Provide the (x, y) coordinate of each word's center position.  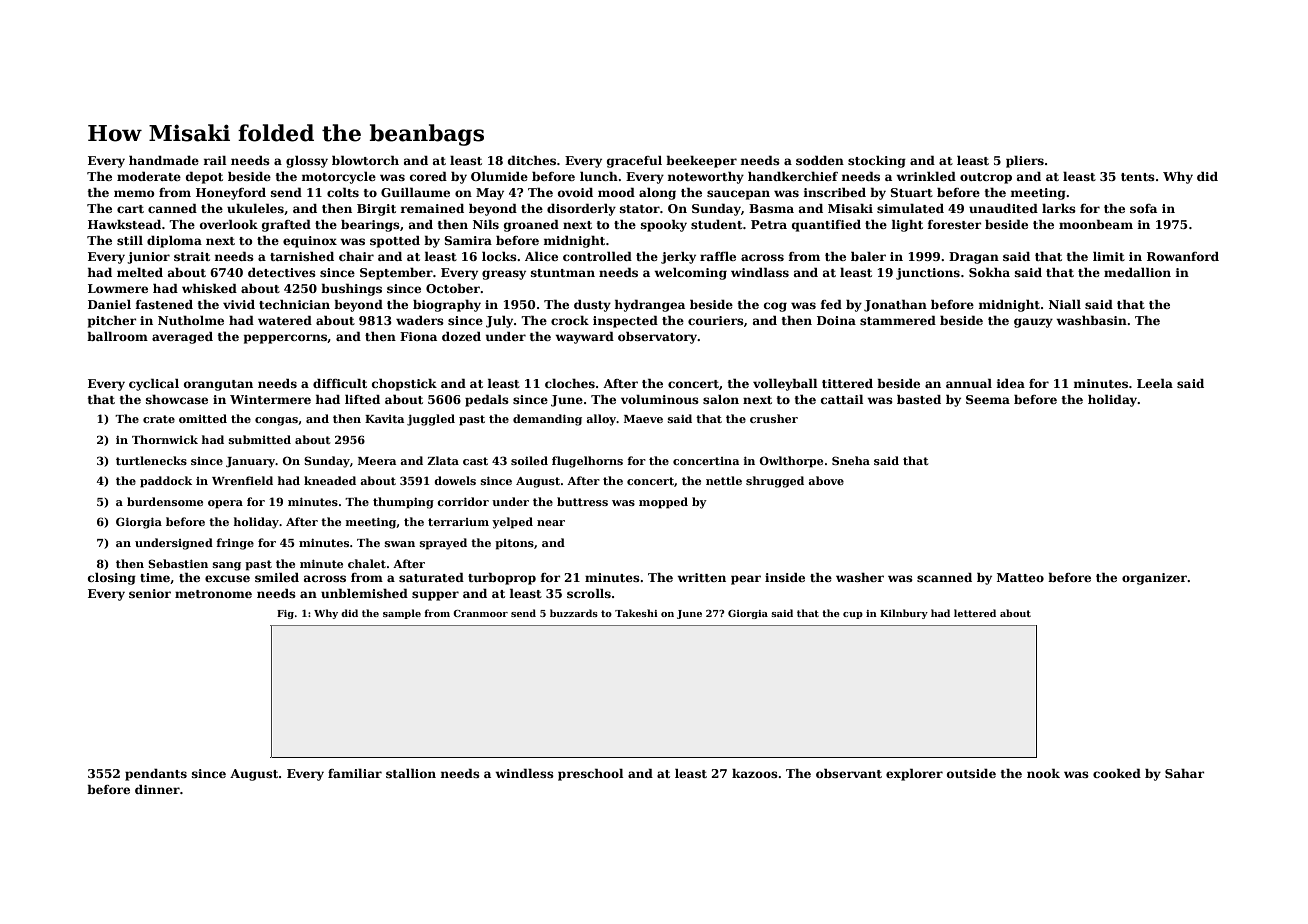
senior (150, 593)
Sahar (1184, 773)
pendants (156, 775)
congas (276, 421)
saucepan (738, 195)
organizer (1154, 579)
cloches (570, 383)
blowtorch (365, 160)
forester (954, 224)
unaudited (1003, 208)
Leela (1155, 383)
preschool (591, 775)
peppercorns (286, 339)
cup (853, 615)
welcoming (690, 274)
